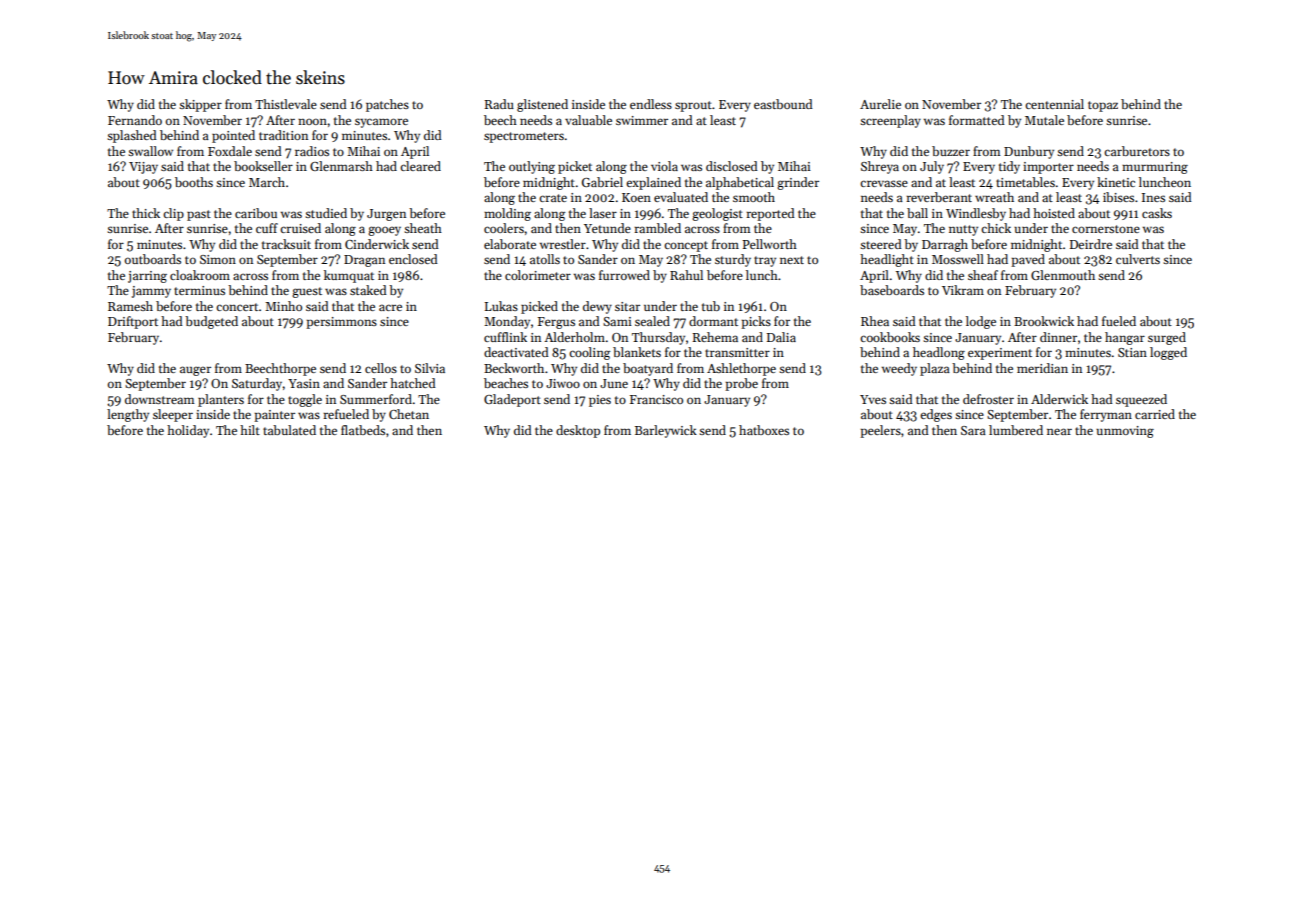 This image has width=1308, height=924. I want to click on casks, so click(1157, 213).
